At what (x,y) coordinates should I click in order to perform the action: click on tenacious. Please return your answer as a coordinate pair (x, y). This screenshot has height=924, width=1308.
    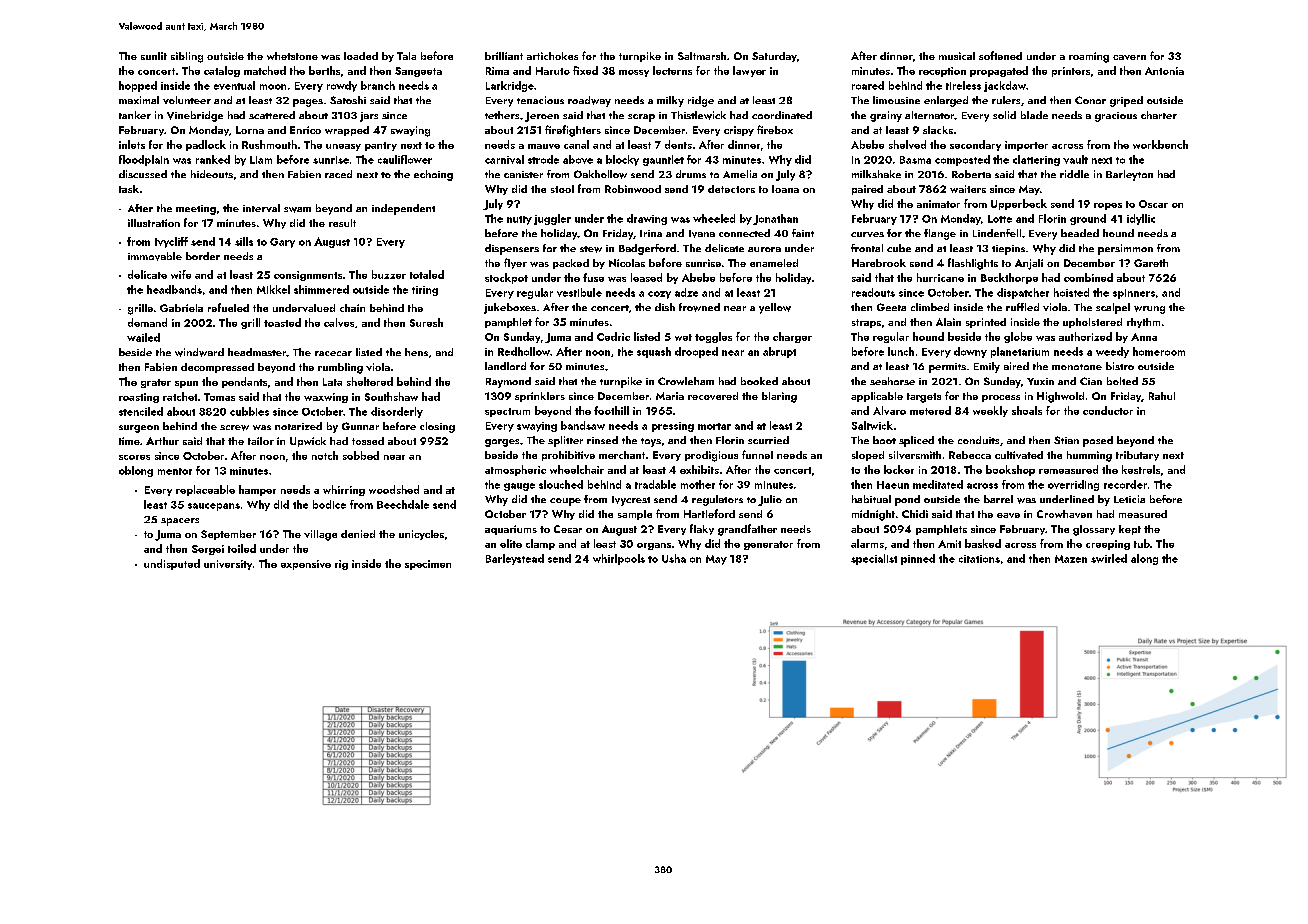
    Looking at the image, I should click on (540, 100).
